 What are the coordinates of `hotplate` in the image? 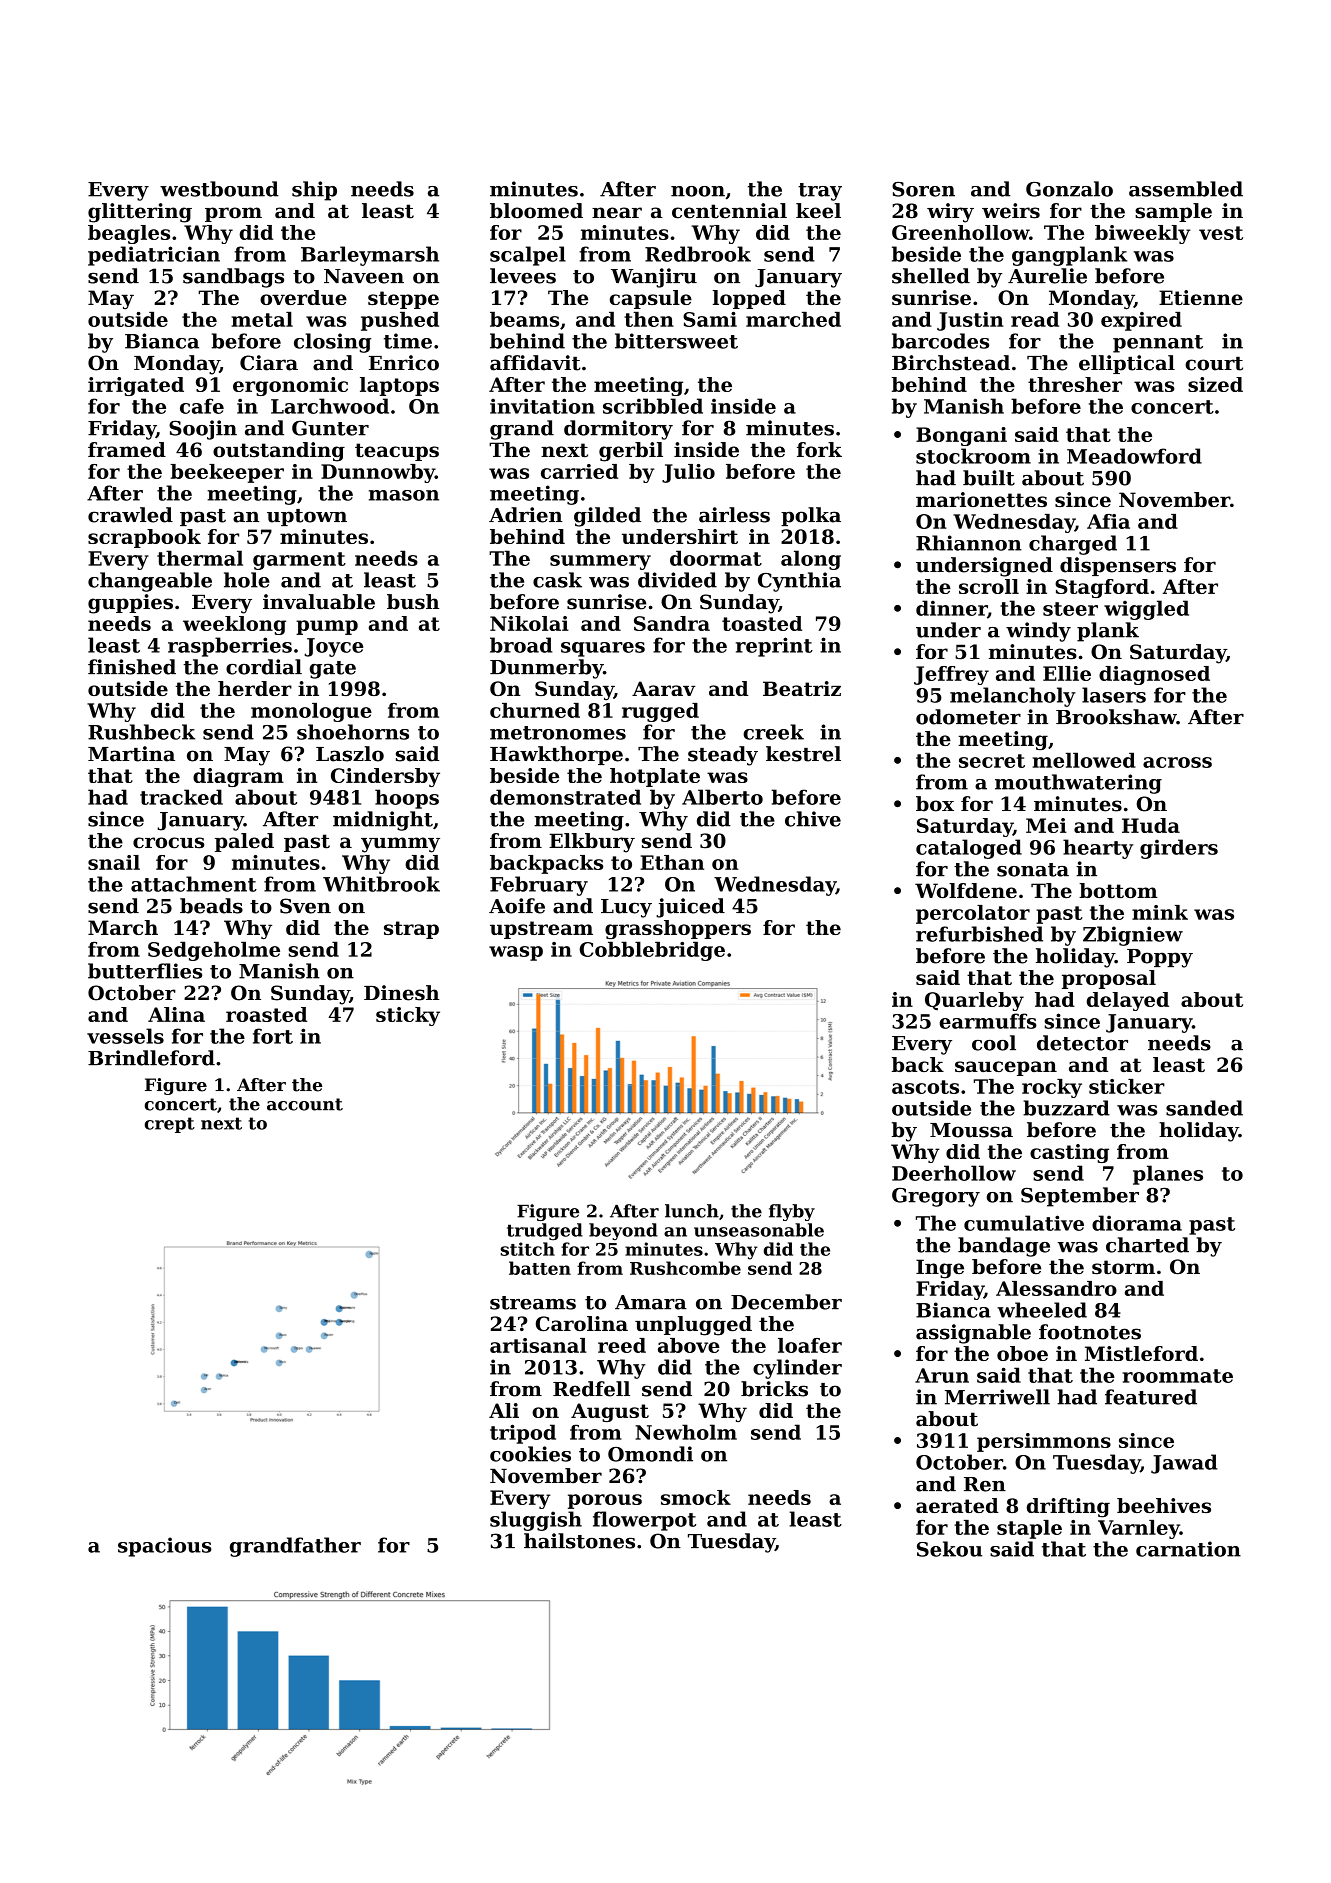 It's located at (655, 777).
